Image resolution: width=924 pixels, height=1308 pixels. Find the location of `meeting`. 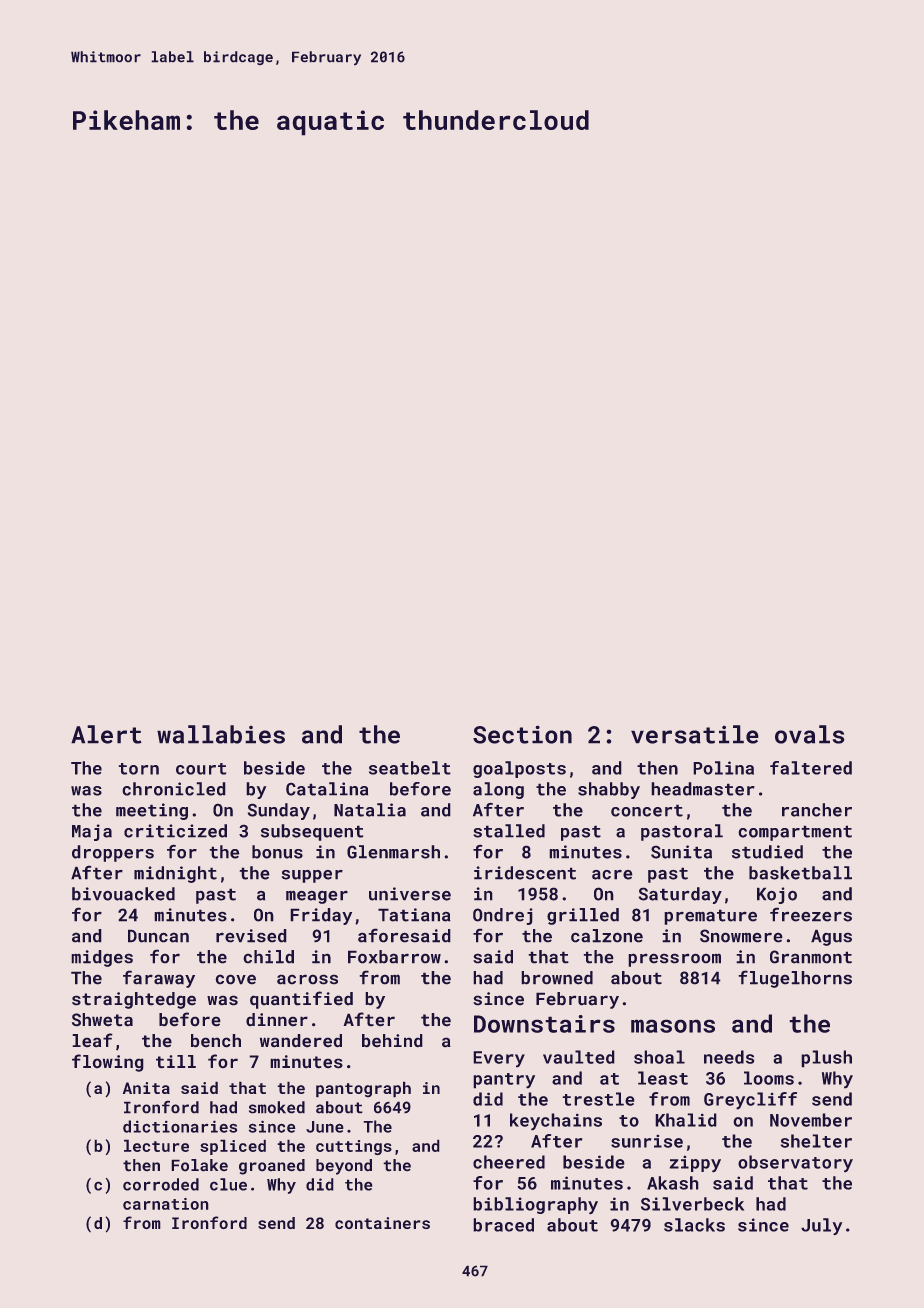

meeting is located at coordinates (152, 811).
